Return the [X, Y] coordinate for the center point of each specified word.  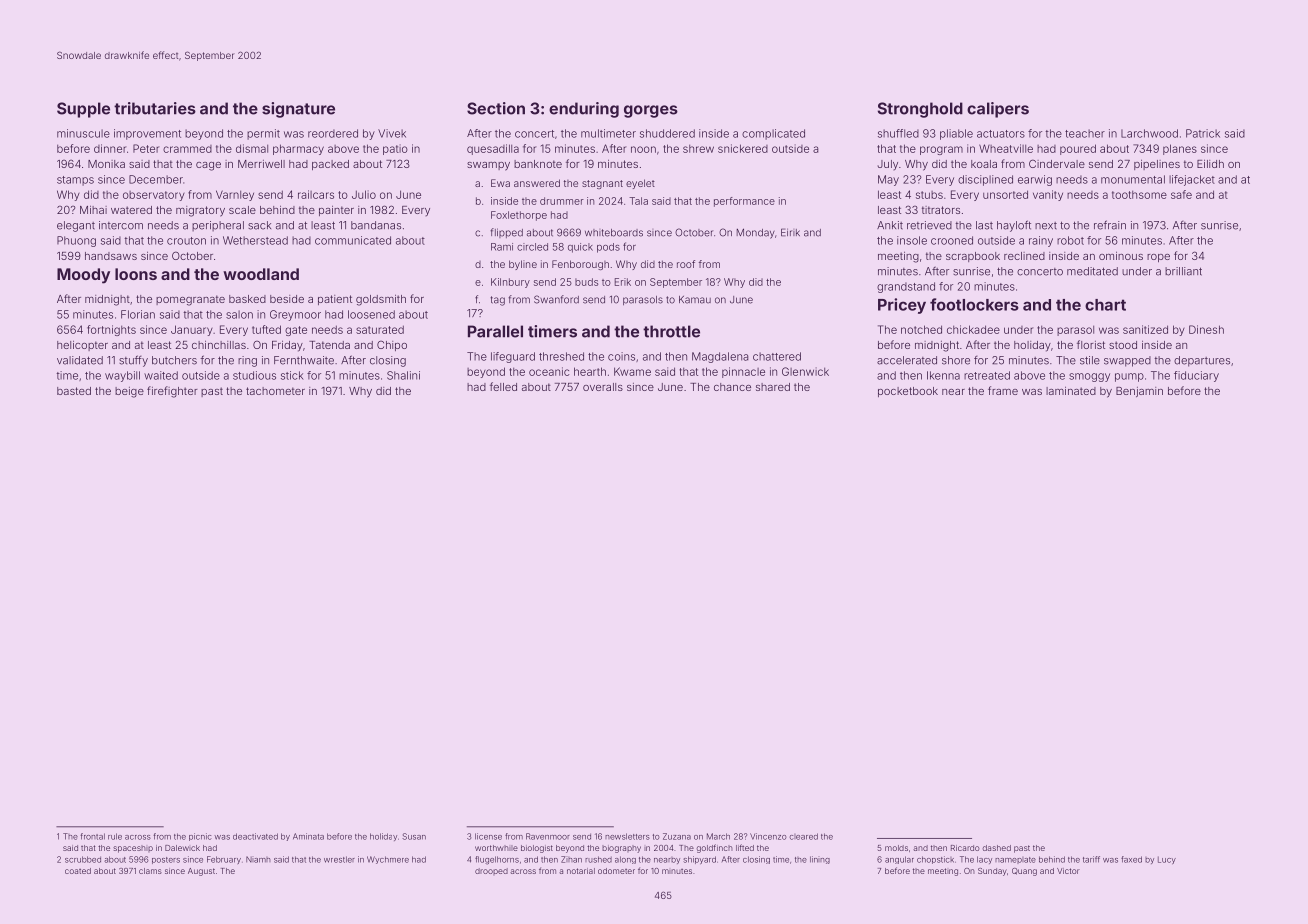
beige [129, 392]
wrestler [339, 859]
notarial [581, 871]
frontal [92, 836]
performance [744, 202]
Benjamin [1139, 392]
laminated [1071, 391]
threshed [561, 356]
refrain [1110, 225]
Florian [138, 314]
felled [503, 386]
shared [773, 387]
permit [263, 134]
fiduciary [1196, 376]
